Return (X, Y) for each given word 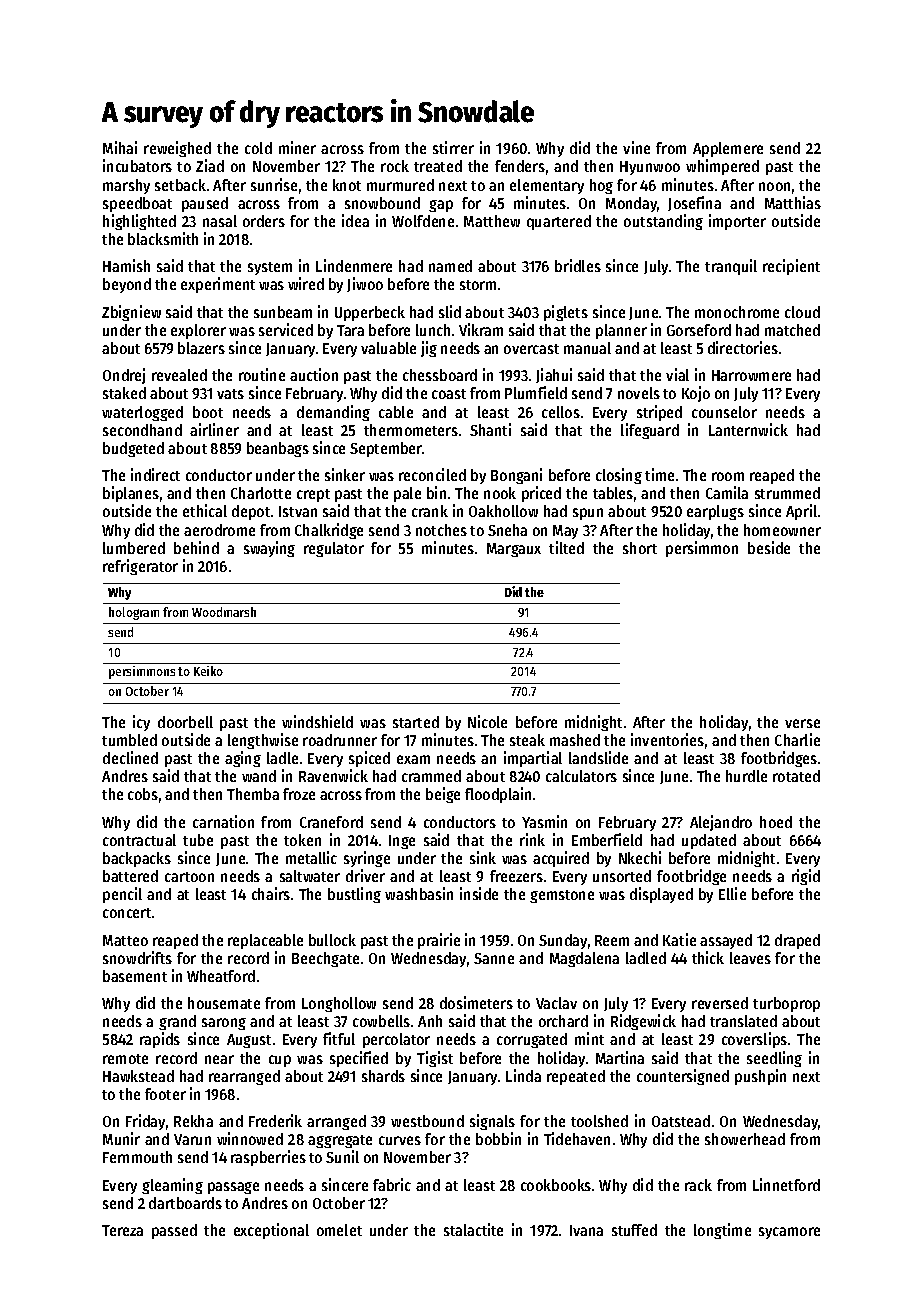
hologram (134, 613)
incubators (137, 165)
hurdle (746, 776)
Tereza (122, 1230)
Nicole (487, 721)
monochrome (737, 312)
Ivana (586, 1230)
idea (355, 220)
